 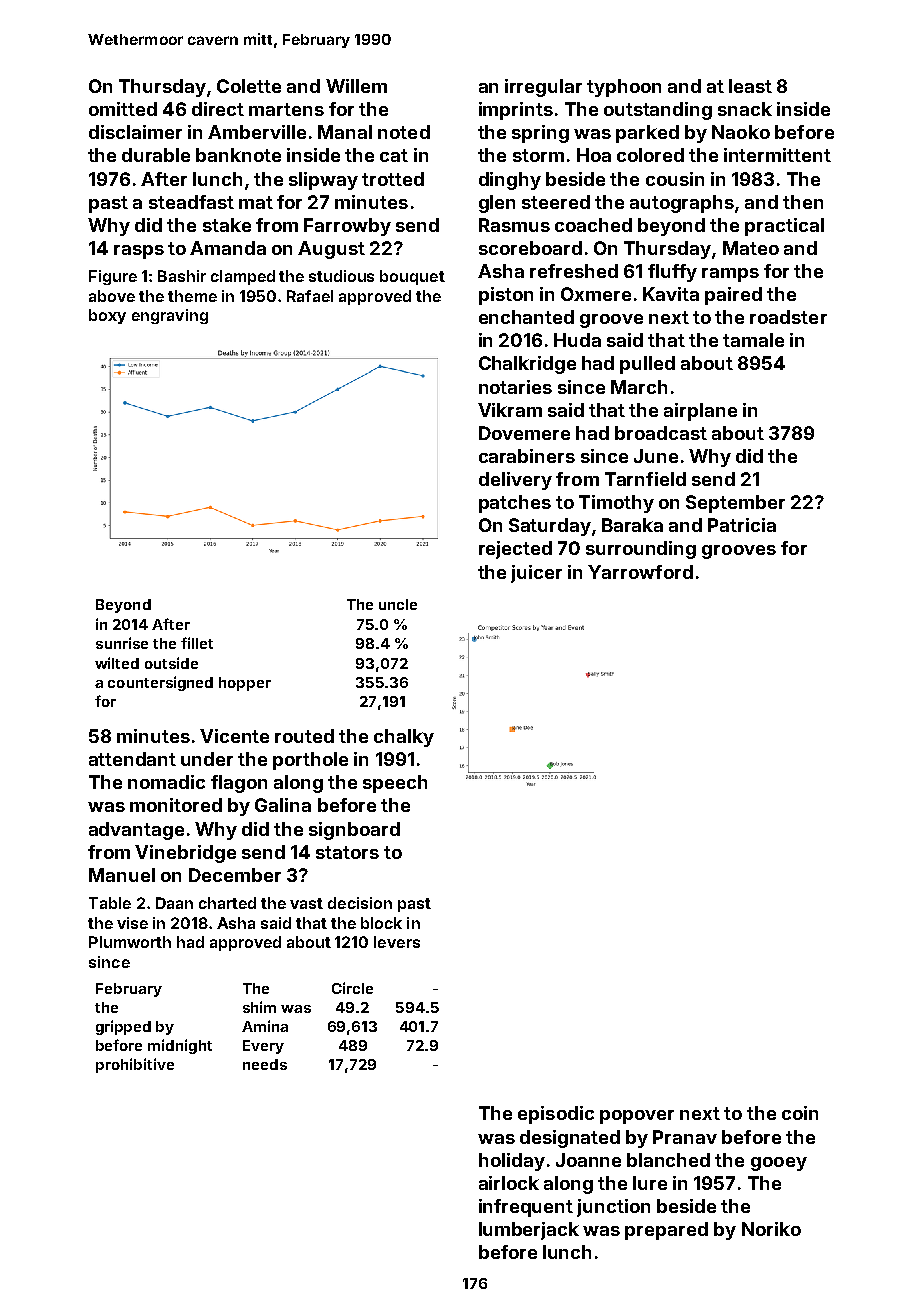 What do you see at coordinates (682, 204) in the document?
I see `autographs` at bounding box center [682, 204].
